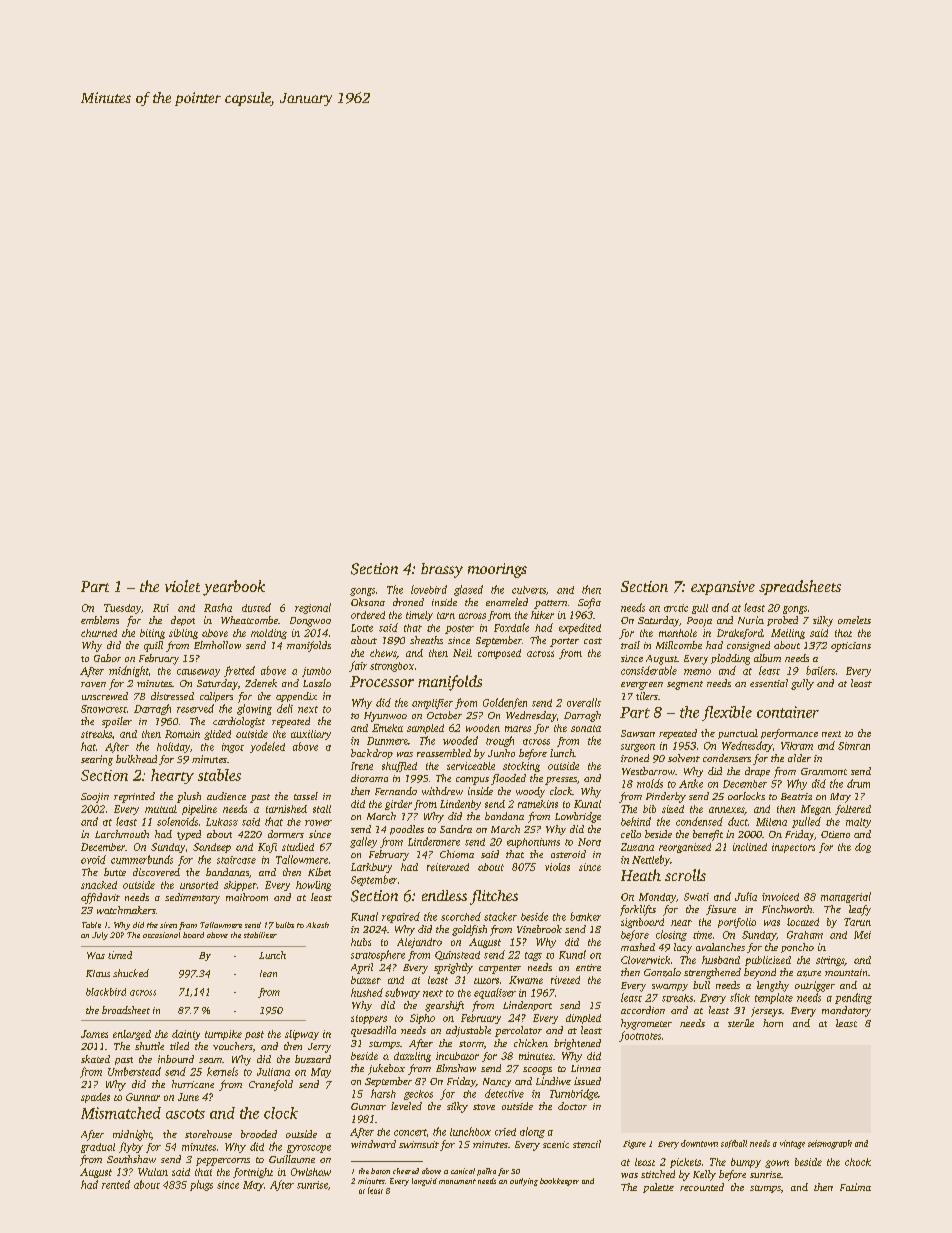 The width and height of the screenshot is (952, 1233). What do you see at coordinates (858, 823) in the screenshot?
I see `malty` at bounding box center [858, 823].
